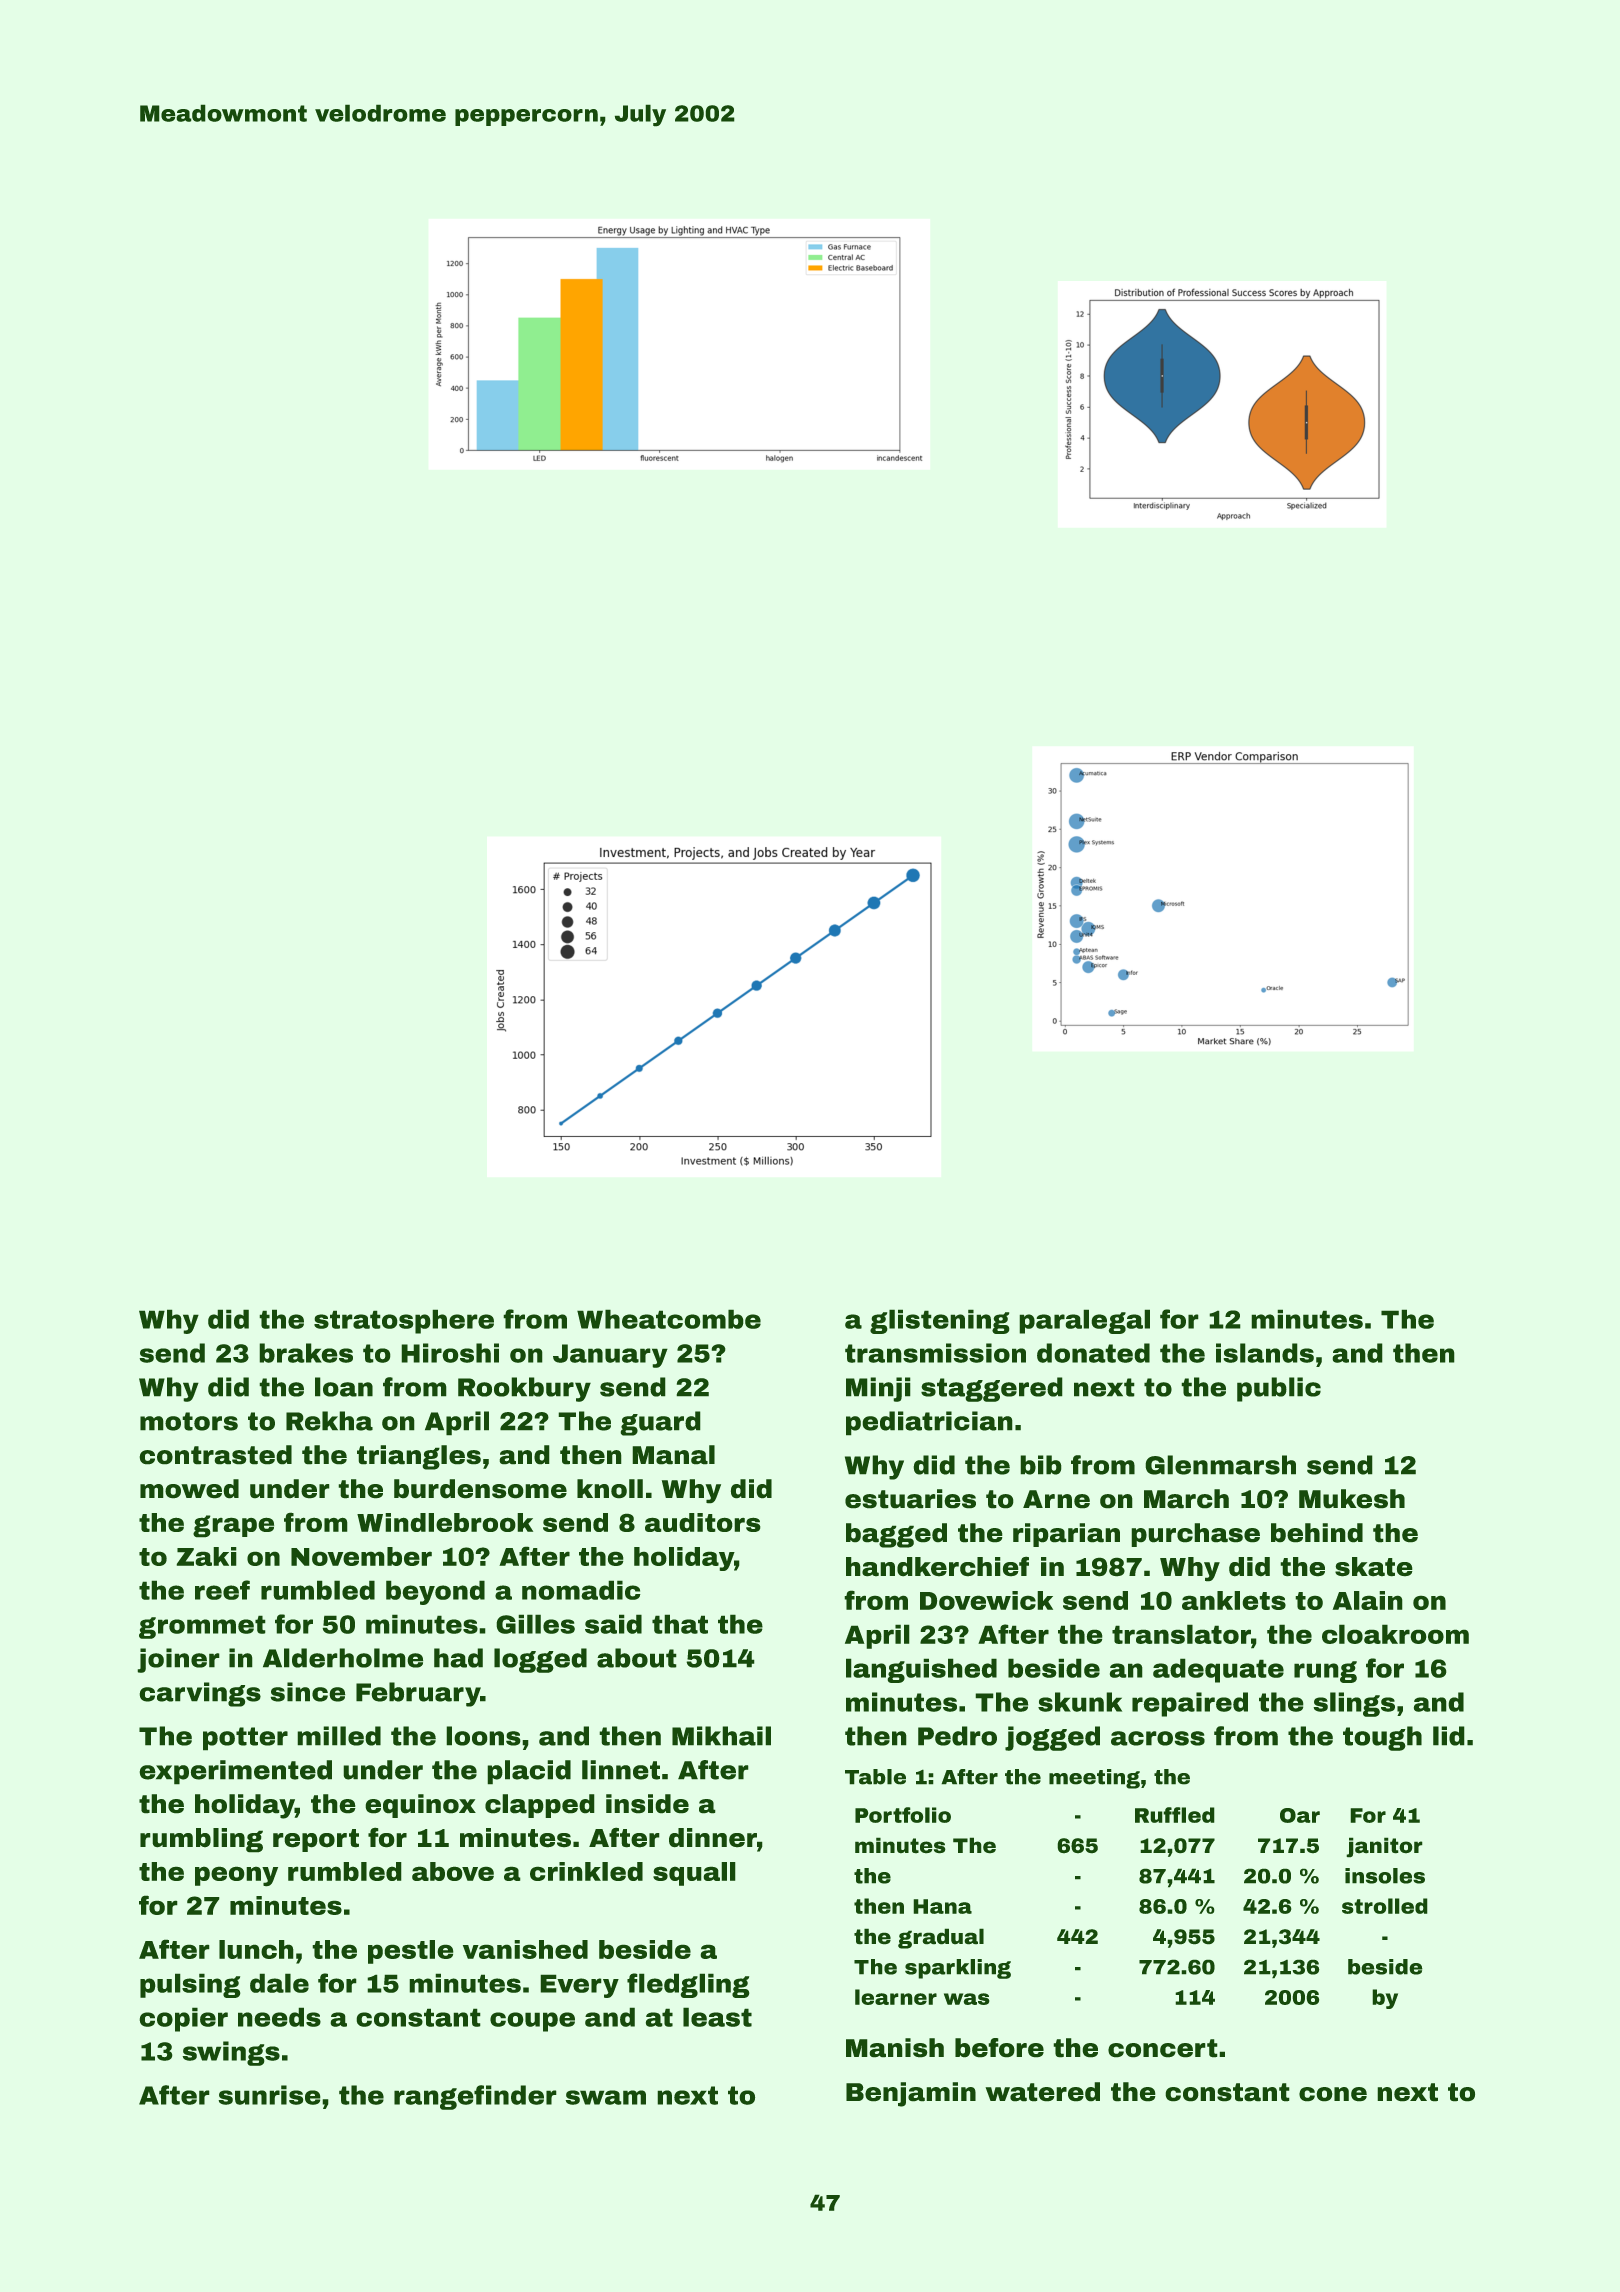 The height and width of the document is (2292, 1620). Describe the element at coordinates (404, 1321) in the document. I see `stratosphere` at that location.
